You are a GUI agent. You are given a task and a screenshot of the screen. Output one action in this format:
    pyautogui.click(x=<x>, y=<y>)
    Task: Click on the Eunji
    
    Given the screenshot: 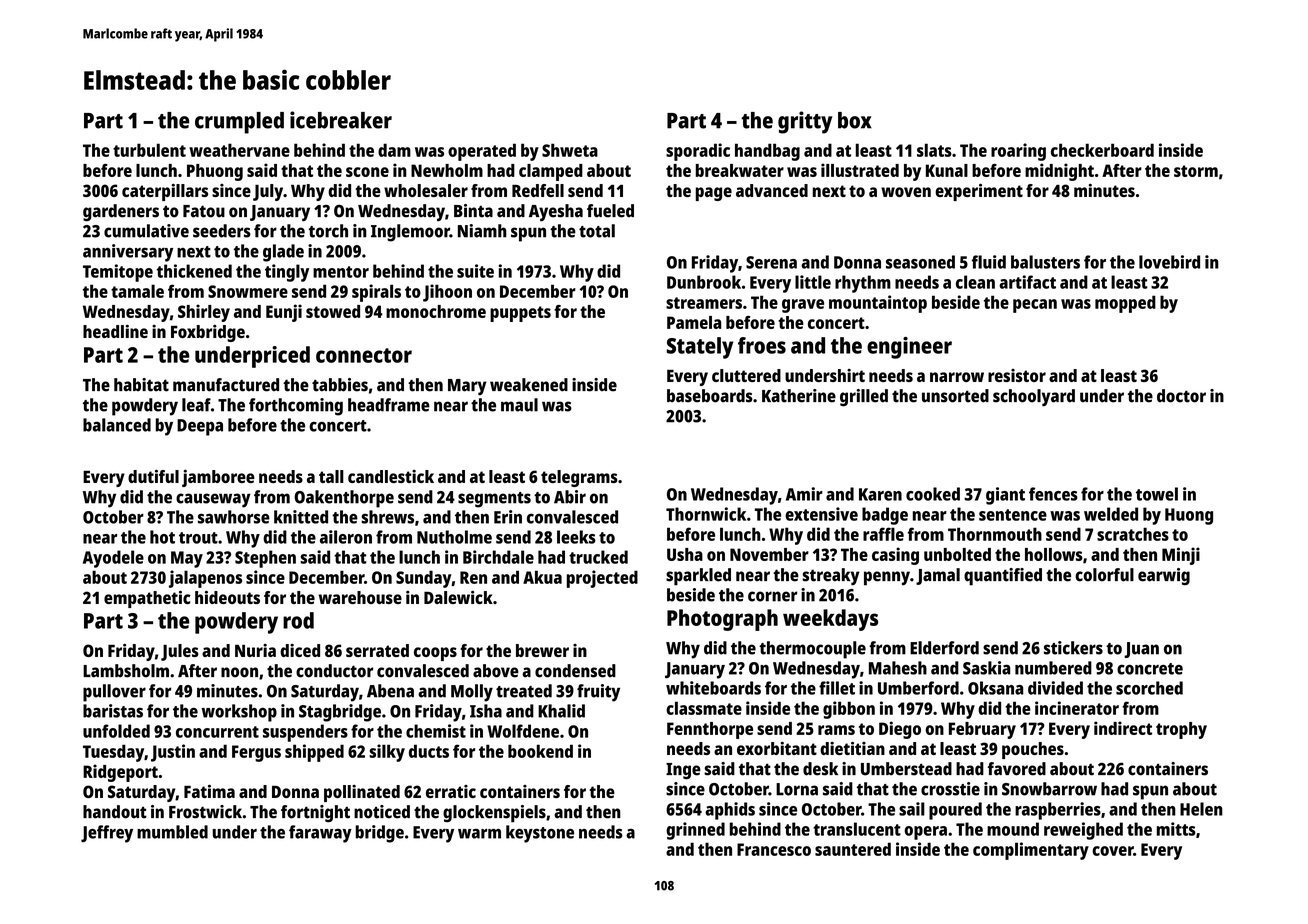 What is the action you would take?
    pyautogui.click(x=284, y=313)
